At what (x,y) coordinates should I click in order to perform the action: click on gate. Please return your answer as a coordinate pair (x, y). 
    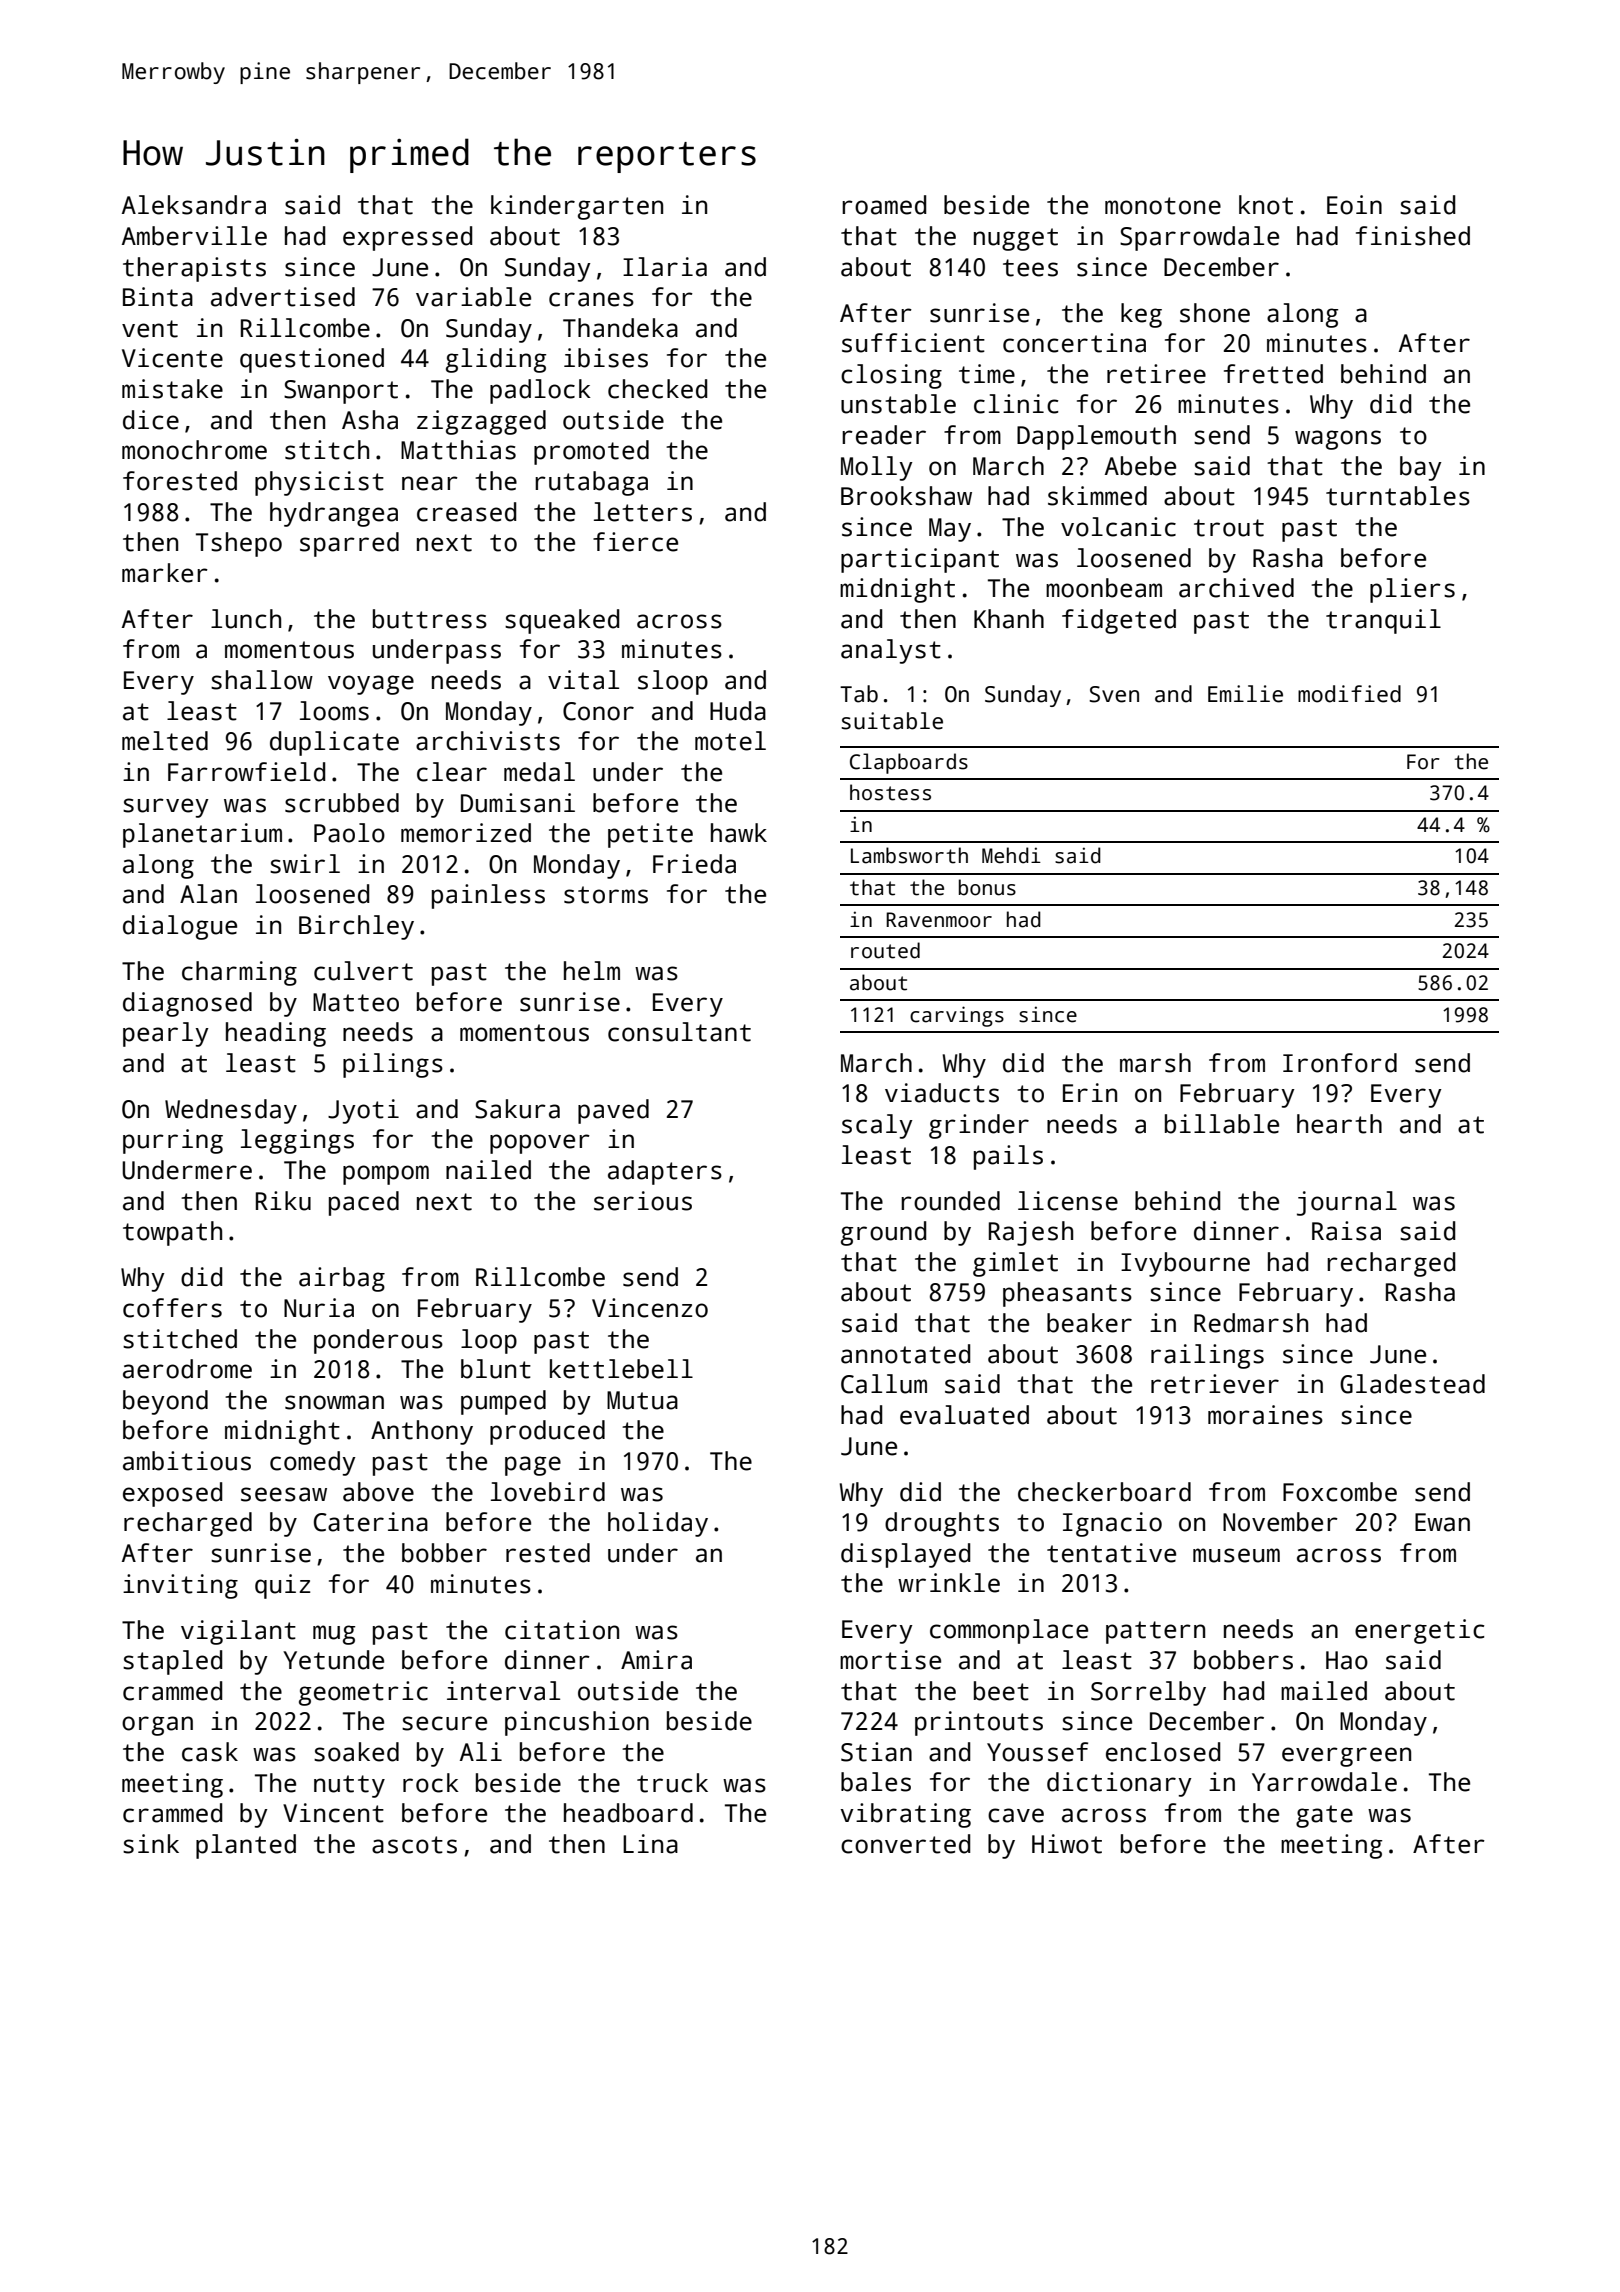
    Looking at the image, I should click on (1324, 1816).
